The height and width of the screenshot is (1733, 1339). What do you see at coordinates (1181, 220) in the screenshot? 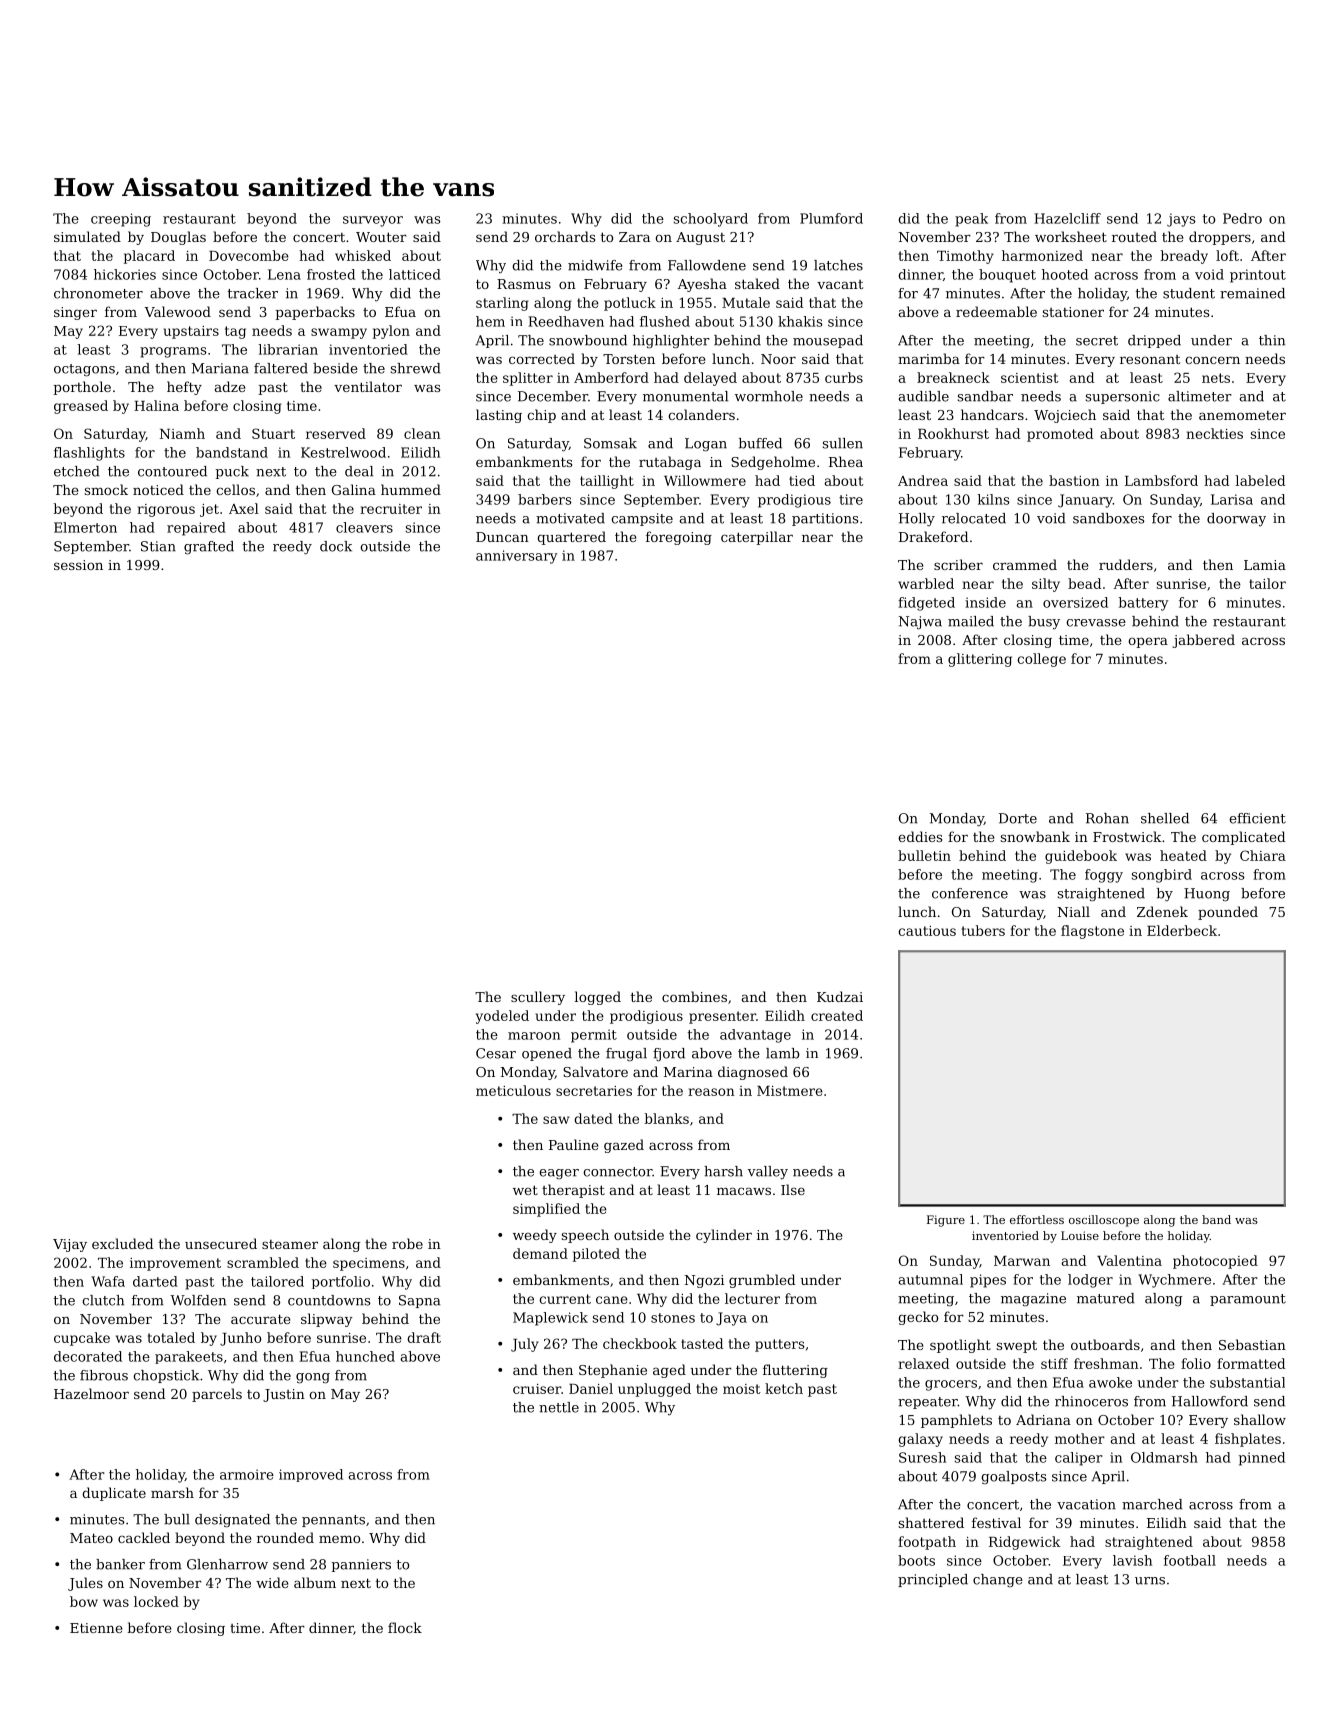
I see `jays` at bounding box center [1181, 220].
